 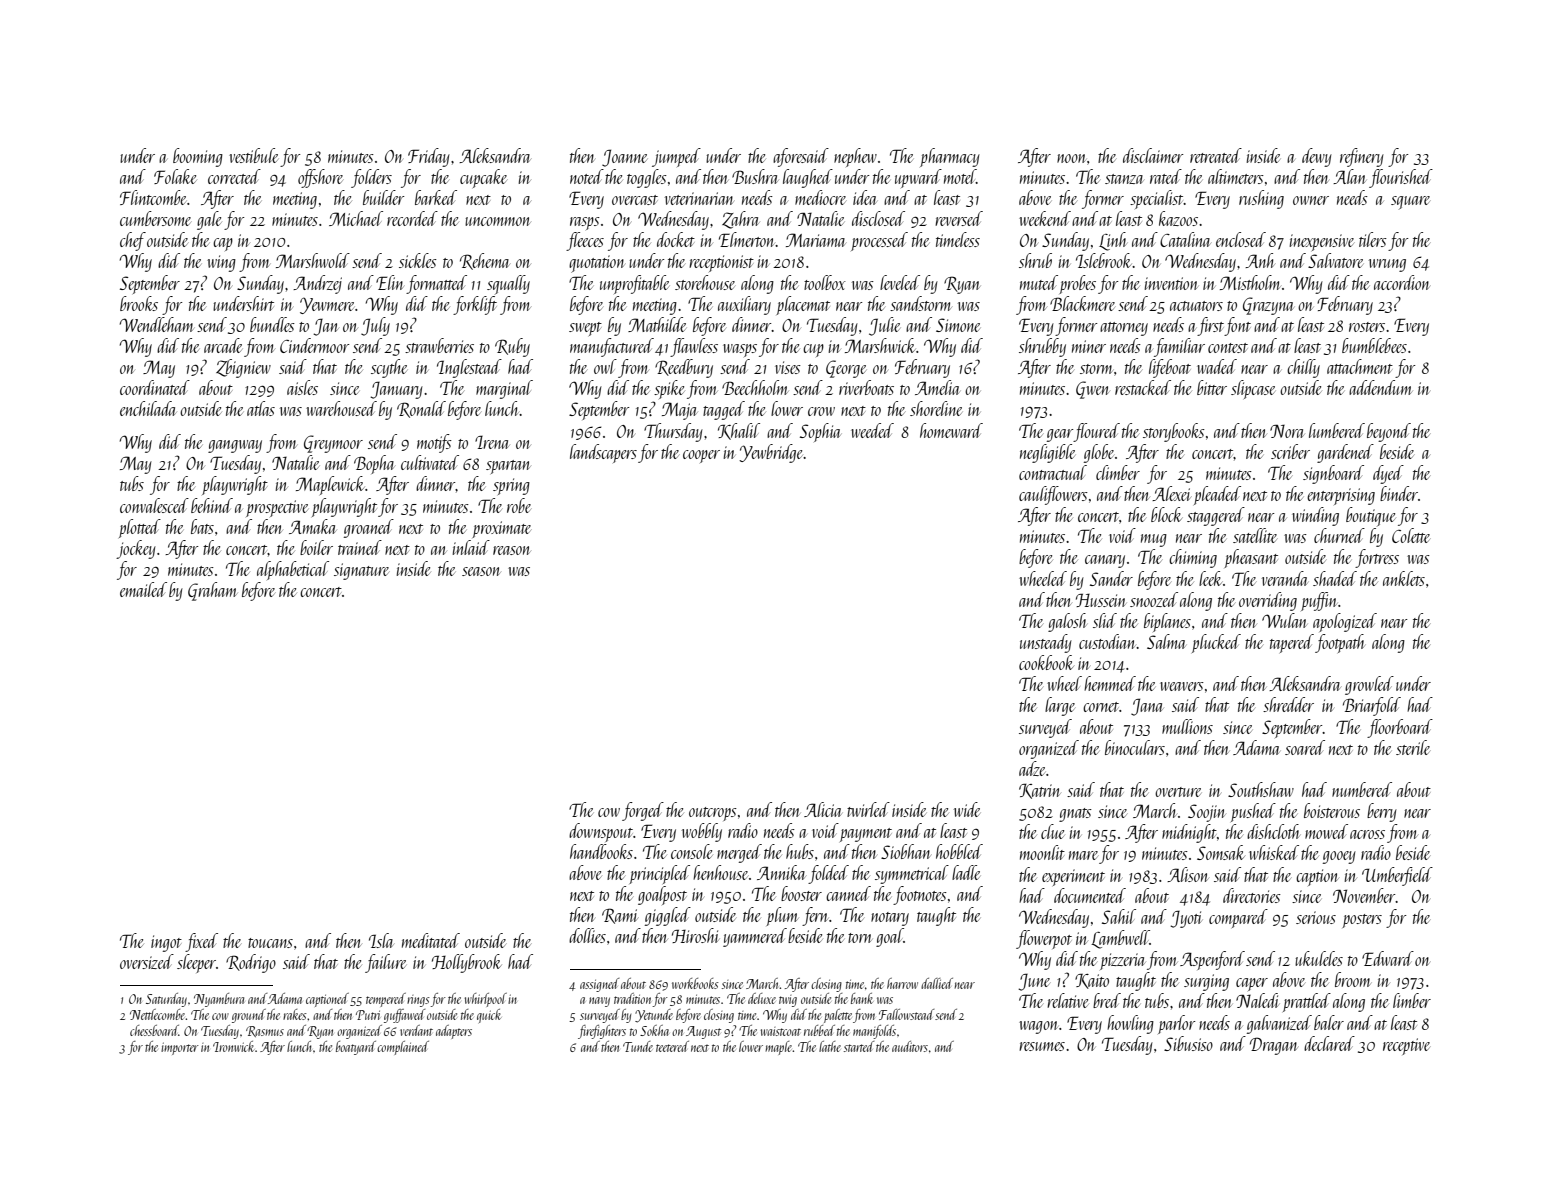 I want to click on pharmacy, so click(x=950, y=157).
